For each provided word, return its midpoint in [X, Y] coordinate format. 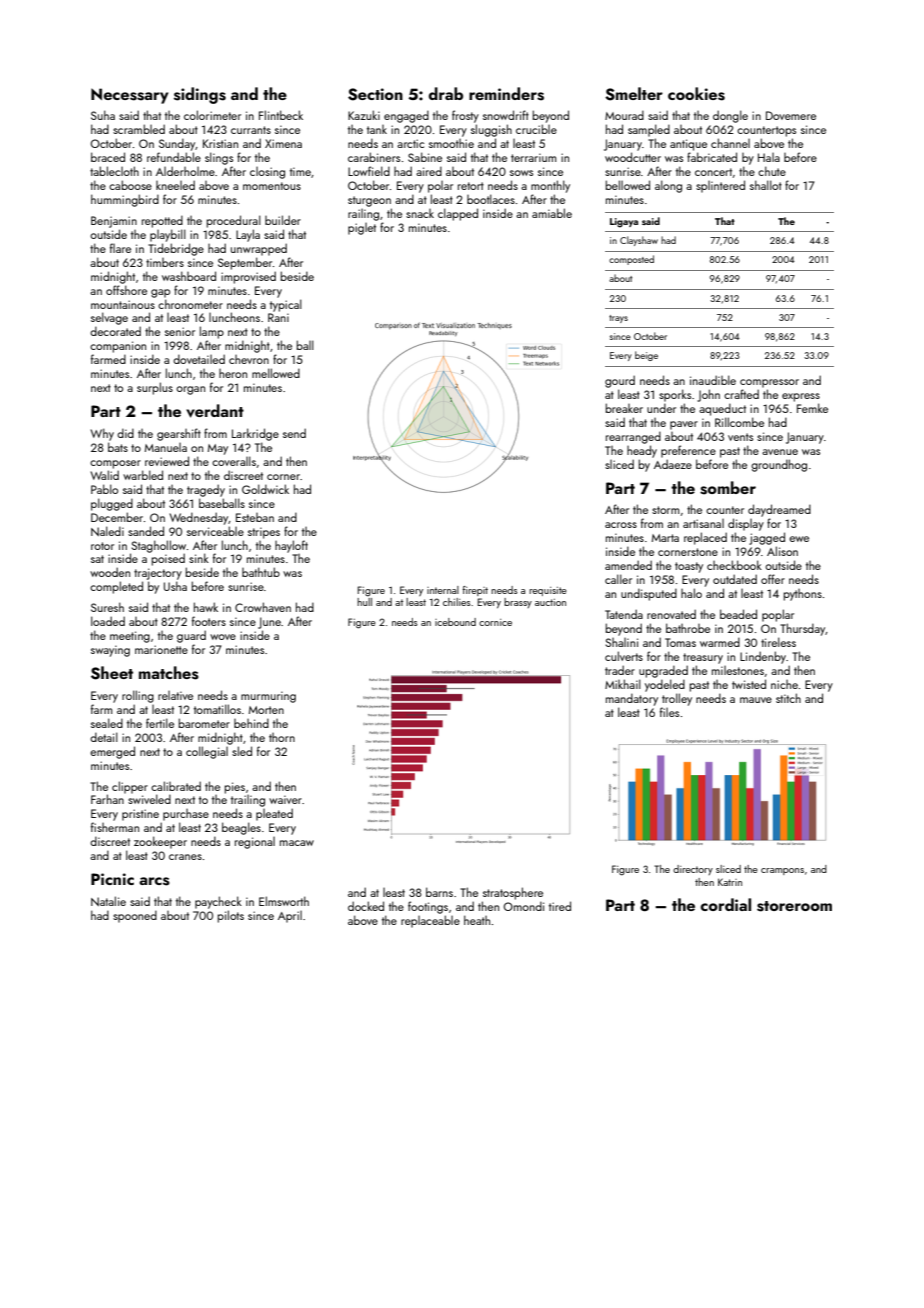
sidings [200, 95]
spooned [135, 916]
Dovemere [791, 115]
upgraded [663, 671]
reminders [506, 94]
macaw [297, 843]
